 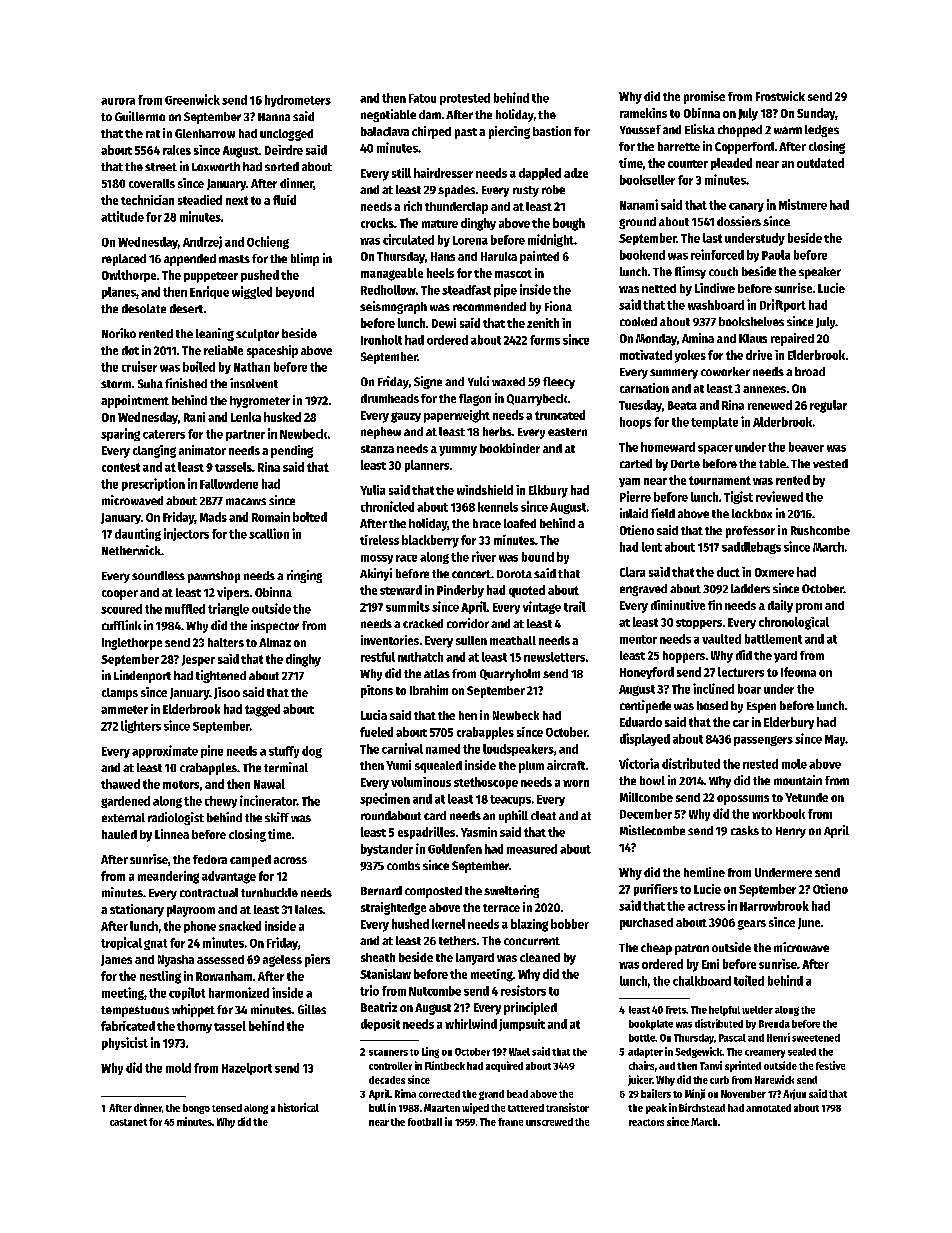 I want to click on Lenka, so click(x=246, y=417).
